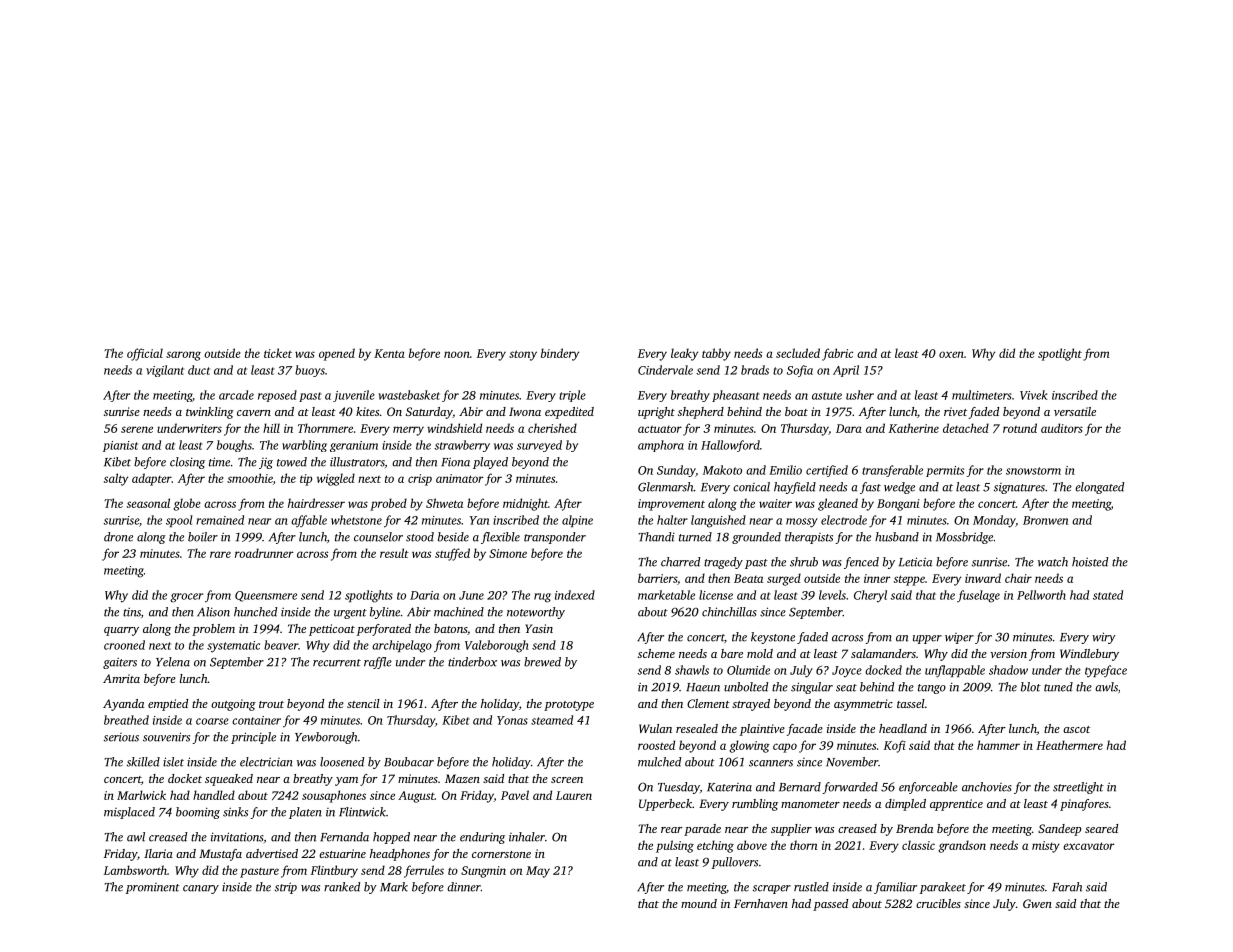 This page has width=1233, height=952. Describe the element at coordinates (895, 746) in the page. I see `Kofi` at that location.
